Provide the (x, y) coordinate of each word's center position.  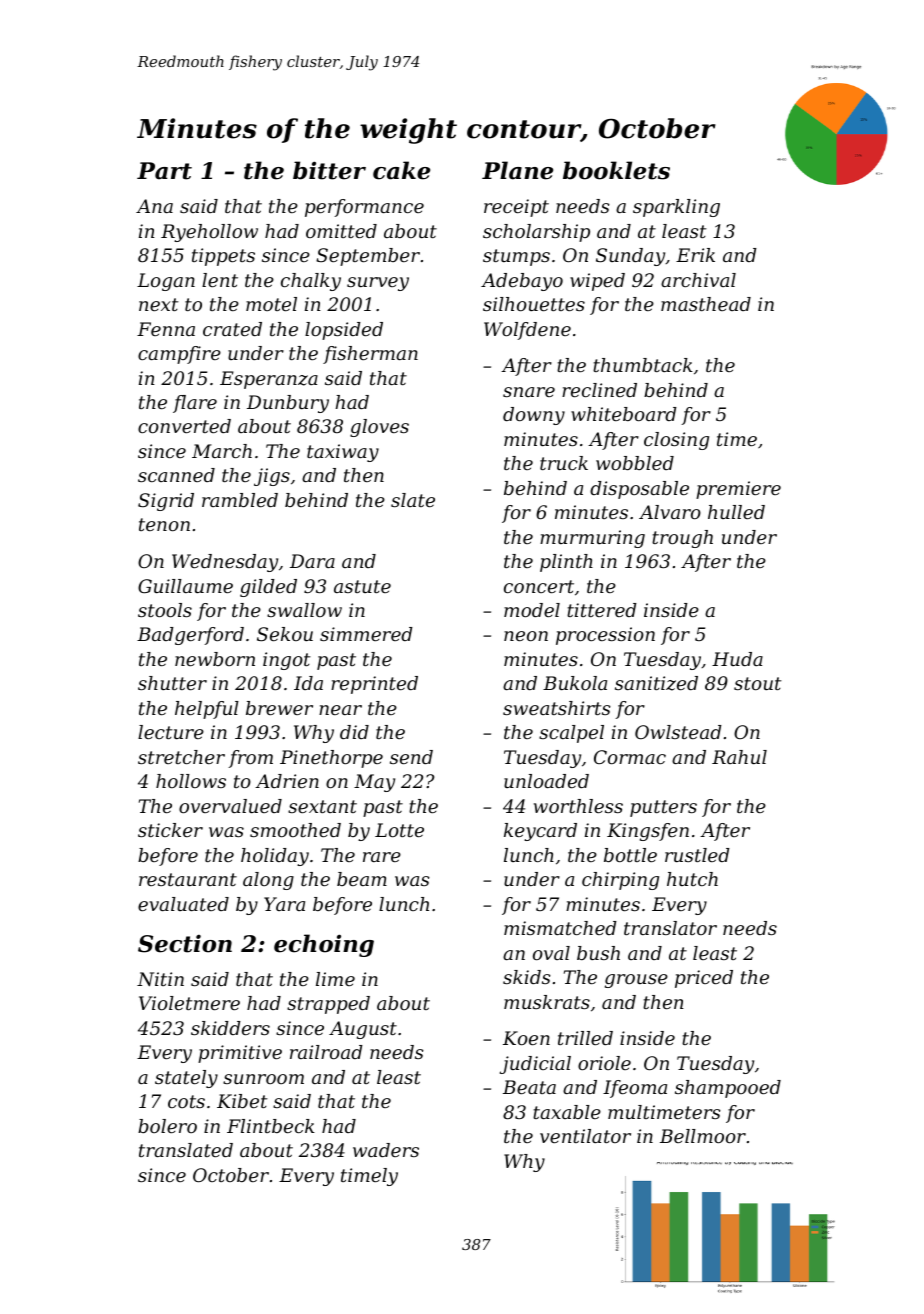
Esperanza (269, 380)
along (268, 881)
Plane (517, 170)
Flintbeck (271, 1126)
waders (386, 1150)
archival (698, 280)
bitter (329, 170)
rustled (697, 855)
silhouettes (534, 304)
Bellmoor (703, 1136)
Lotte (399, 830)
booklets (616, 170)
